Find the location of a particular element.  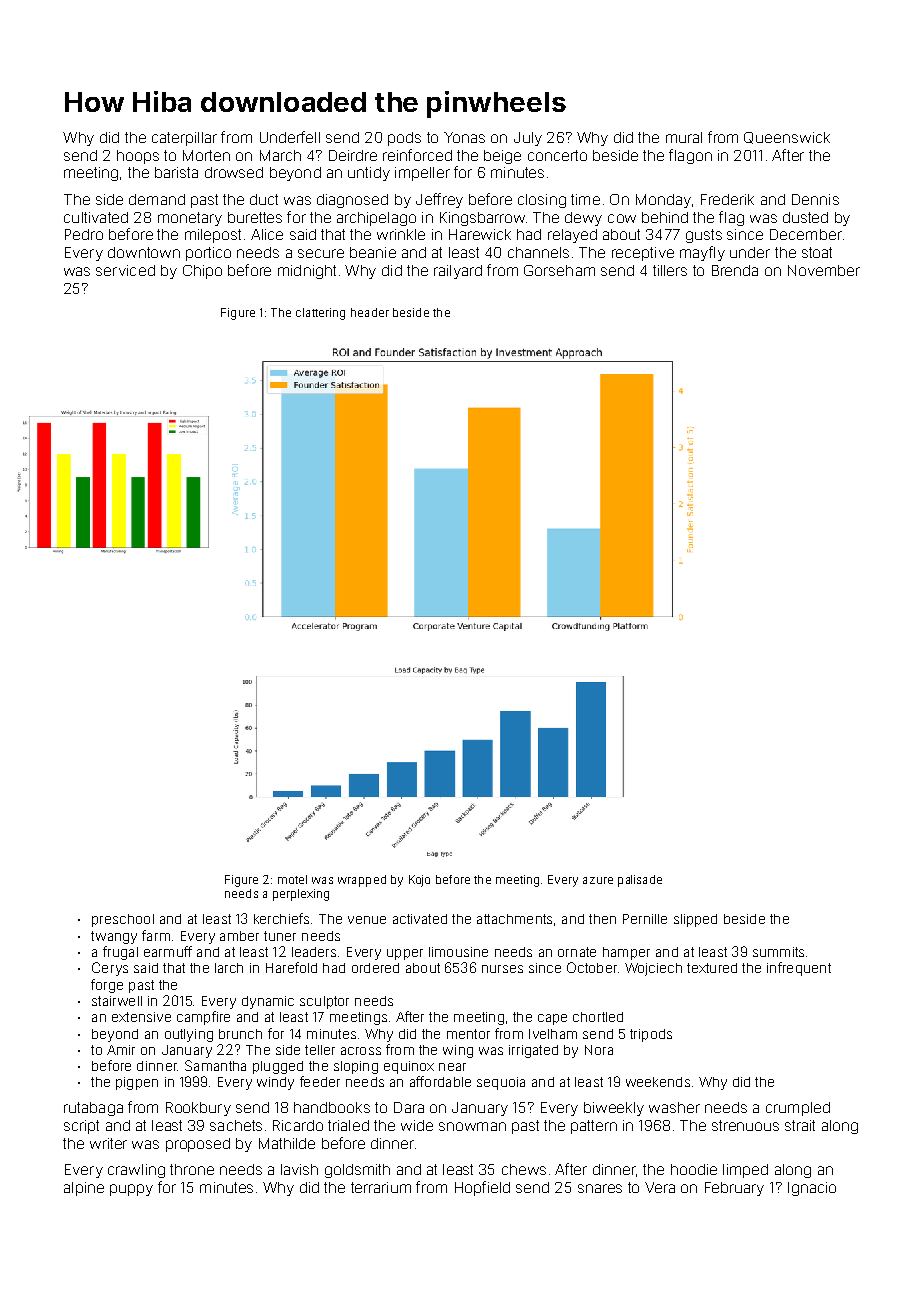

script is located at coordinates (81, 1127).
